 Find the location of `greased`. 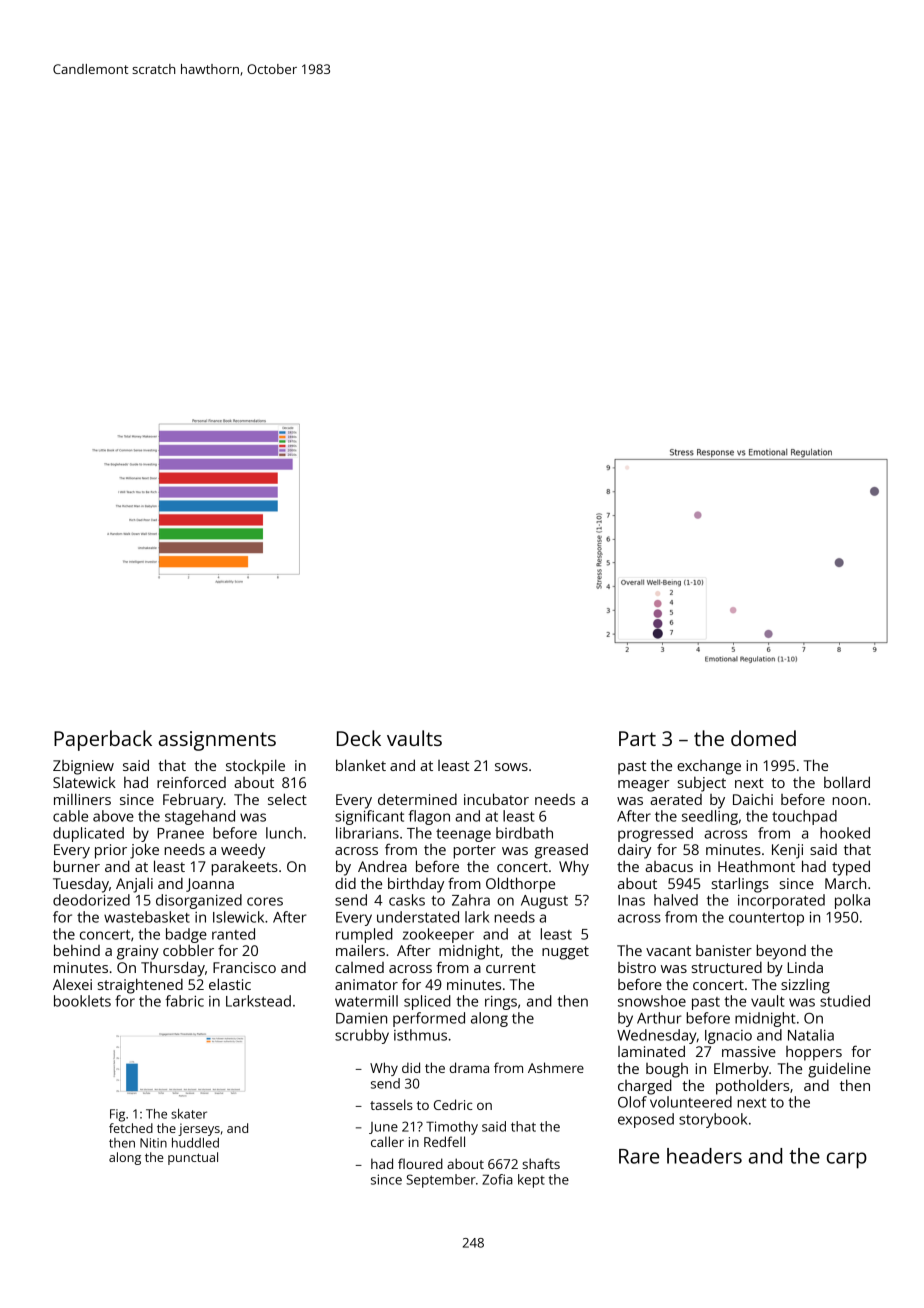

greased is located at coordinates (561, 851).
